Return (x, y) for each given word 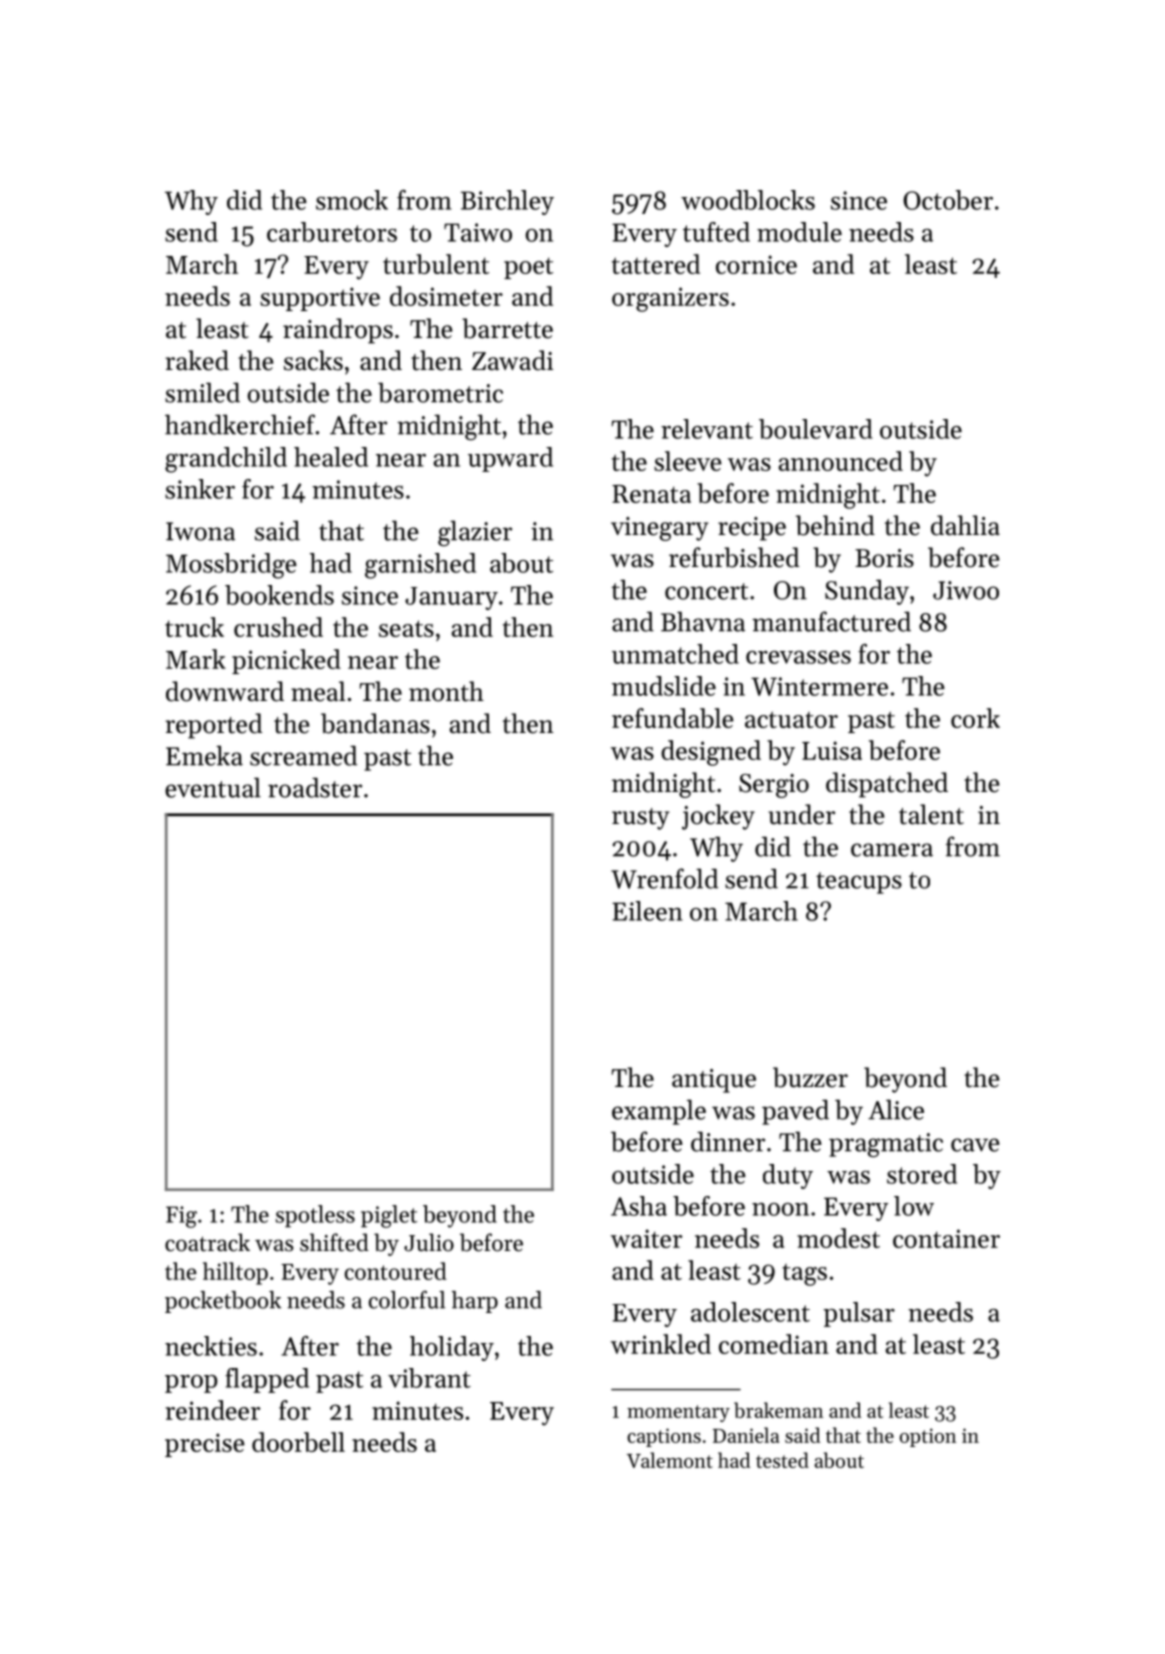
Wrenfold (664, 878)
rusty (640, 819)
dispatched (887, 785)
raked (197, 360)
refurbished (734, 557)
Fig (181, 1217)
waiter (646, 1238)
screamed (303, 755)
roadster (315, 787)
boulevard (815, 429)
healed (331, 457)
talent (931, 814)
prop (191, 1384)
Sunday (867, 592)
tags (804, 1275)
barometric (440, 392)
